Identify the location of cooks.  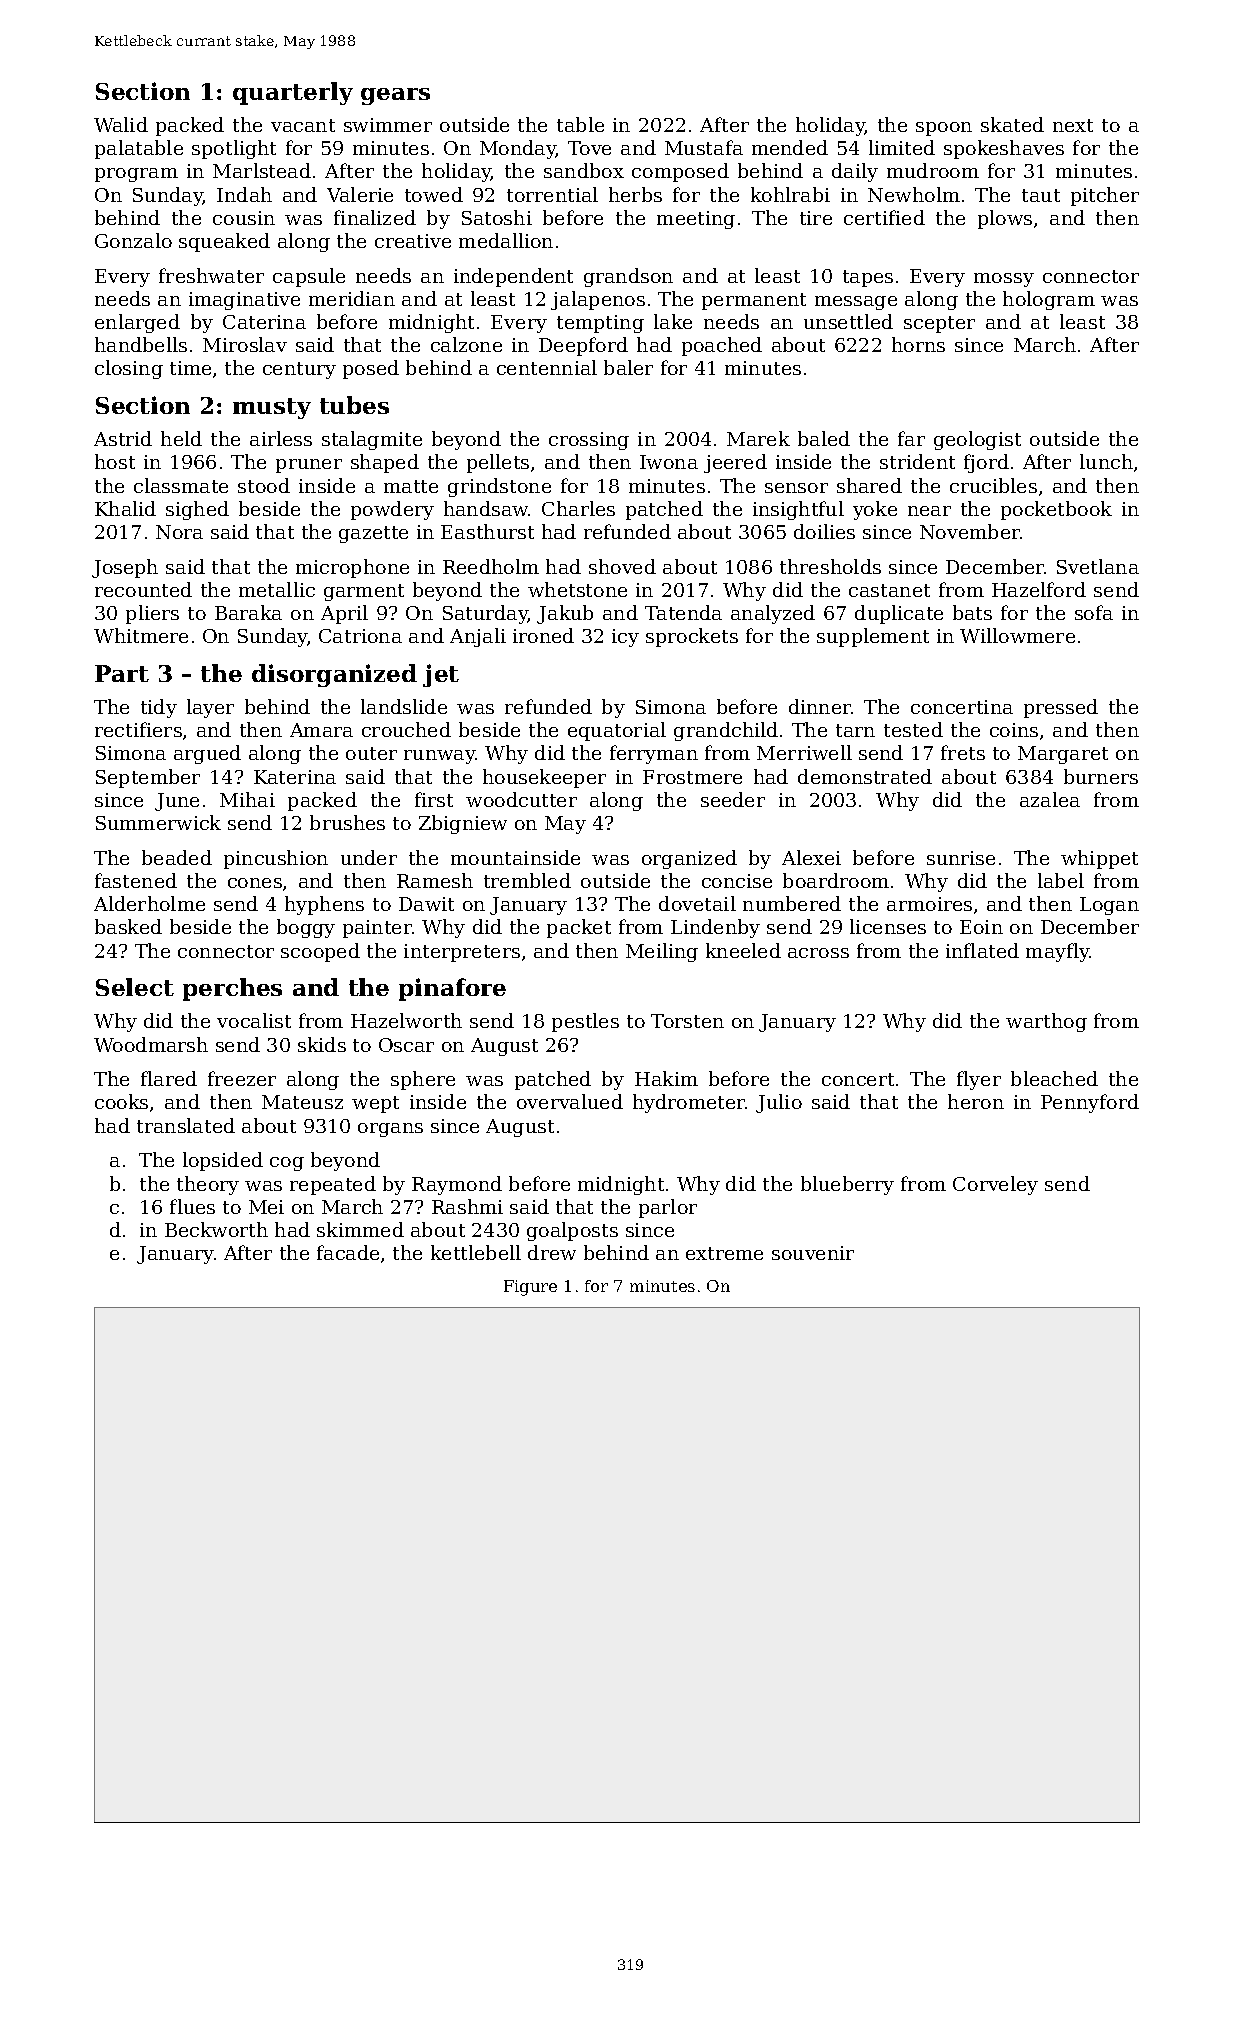
(121, 1101).
